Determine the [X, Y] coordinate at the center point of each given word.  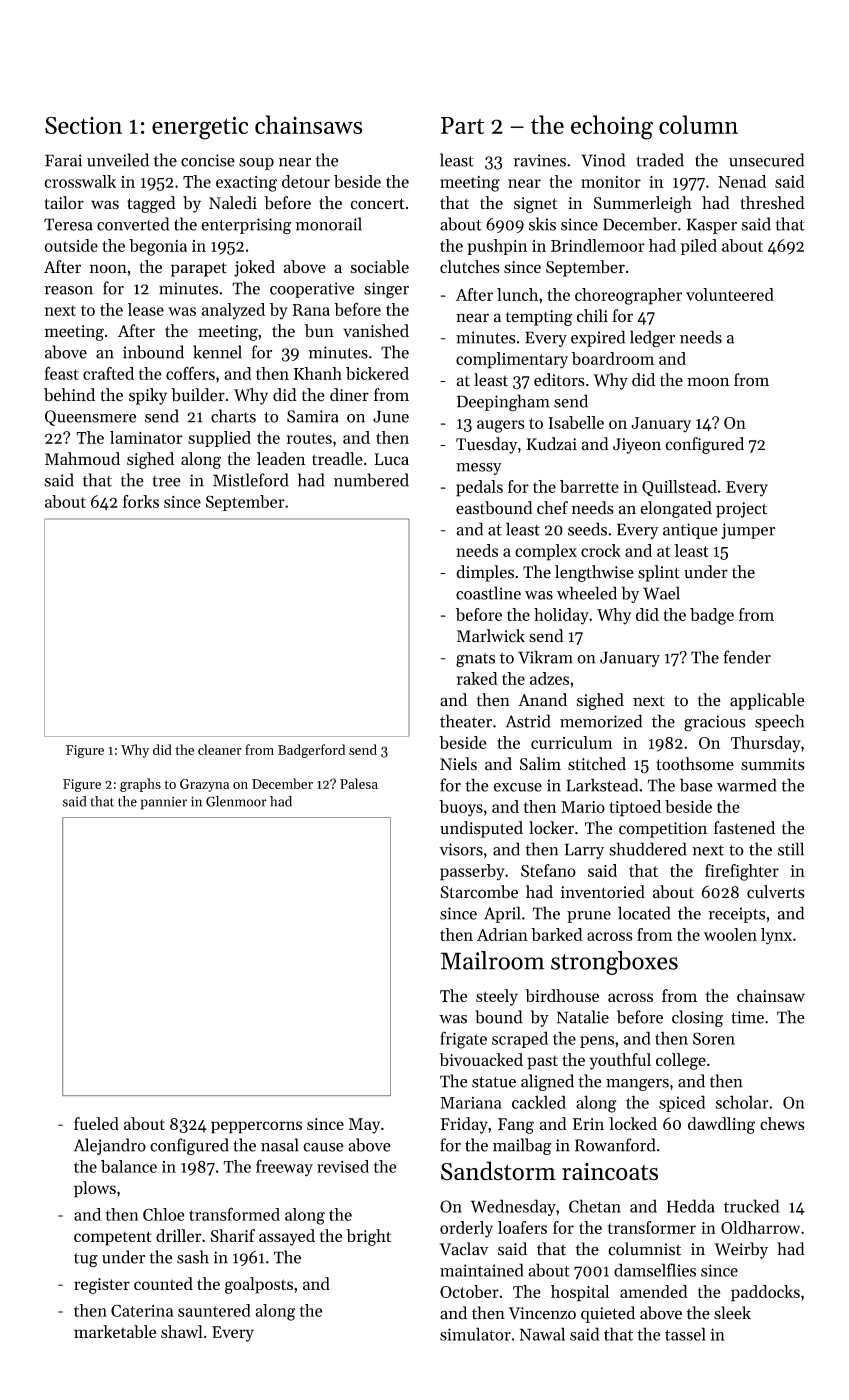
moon [708, 382]
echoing [612, 127]
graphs [140, 785]
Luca [391, 459]
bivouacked [481, 1059]
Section [83, 125]
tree [166, 481]
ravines [540, 160]
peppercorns [256, 1127]
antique [690, 531]
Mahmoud [82, 459]
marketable [115, 1331]
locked [633, 1123]
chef [552, 508]
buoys [461, 808]
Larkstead [602, 785]
